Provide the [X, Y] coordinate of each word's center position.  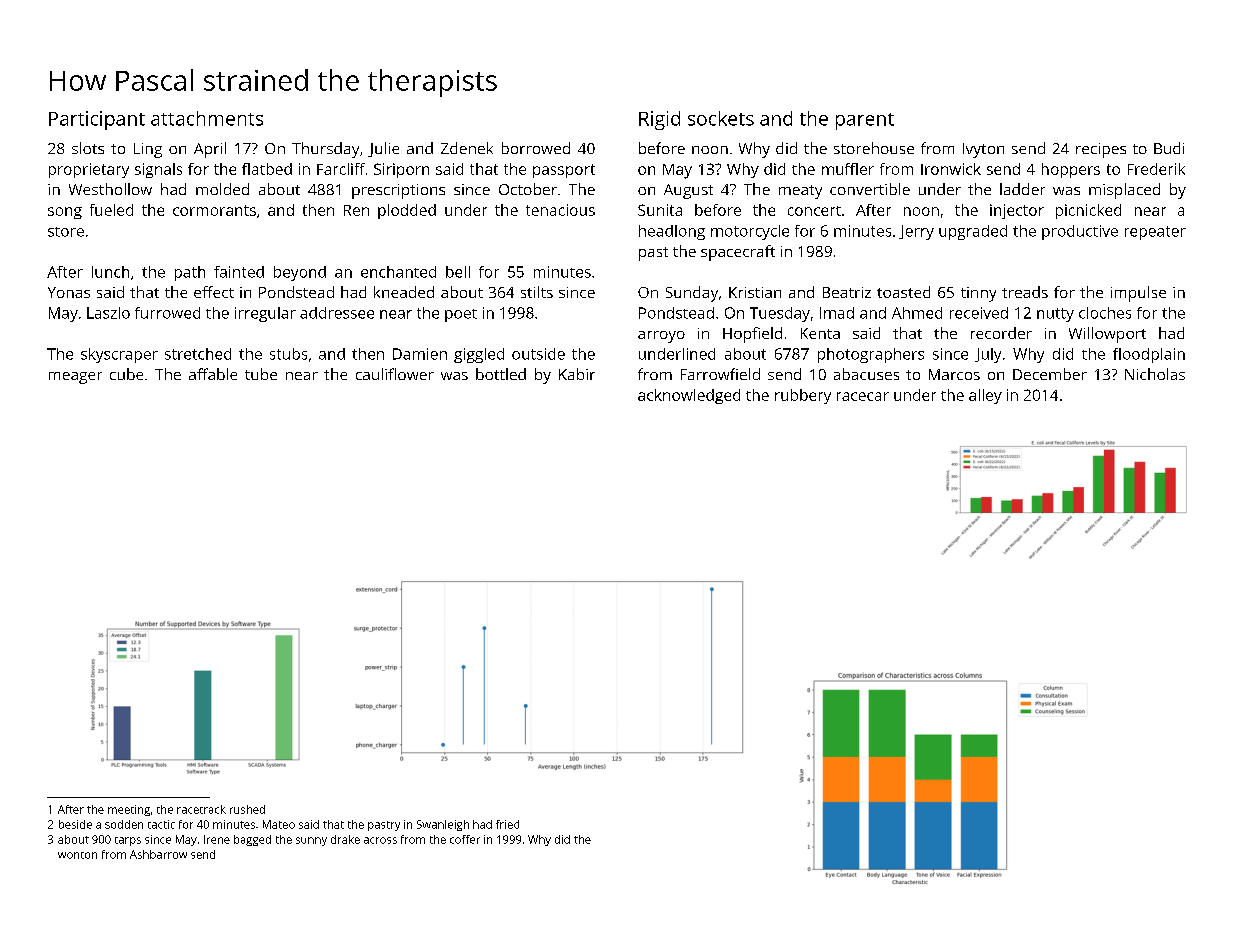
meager [75, 378]
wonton [77, 855]
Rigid [659, 120]
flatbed [267, 169]
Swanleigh [443, 825]
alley [985, 396]
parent [865, 121]
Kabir [577, 374]
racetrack [201, 809]
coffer [465, 839]
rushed [247, 809]
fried [507, 824]
